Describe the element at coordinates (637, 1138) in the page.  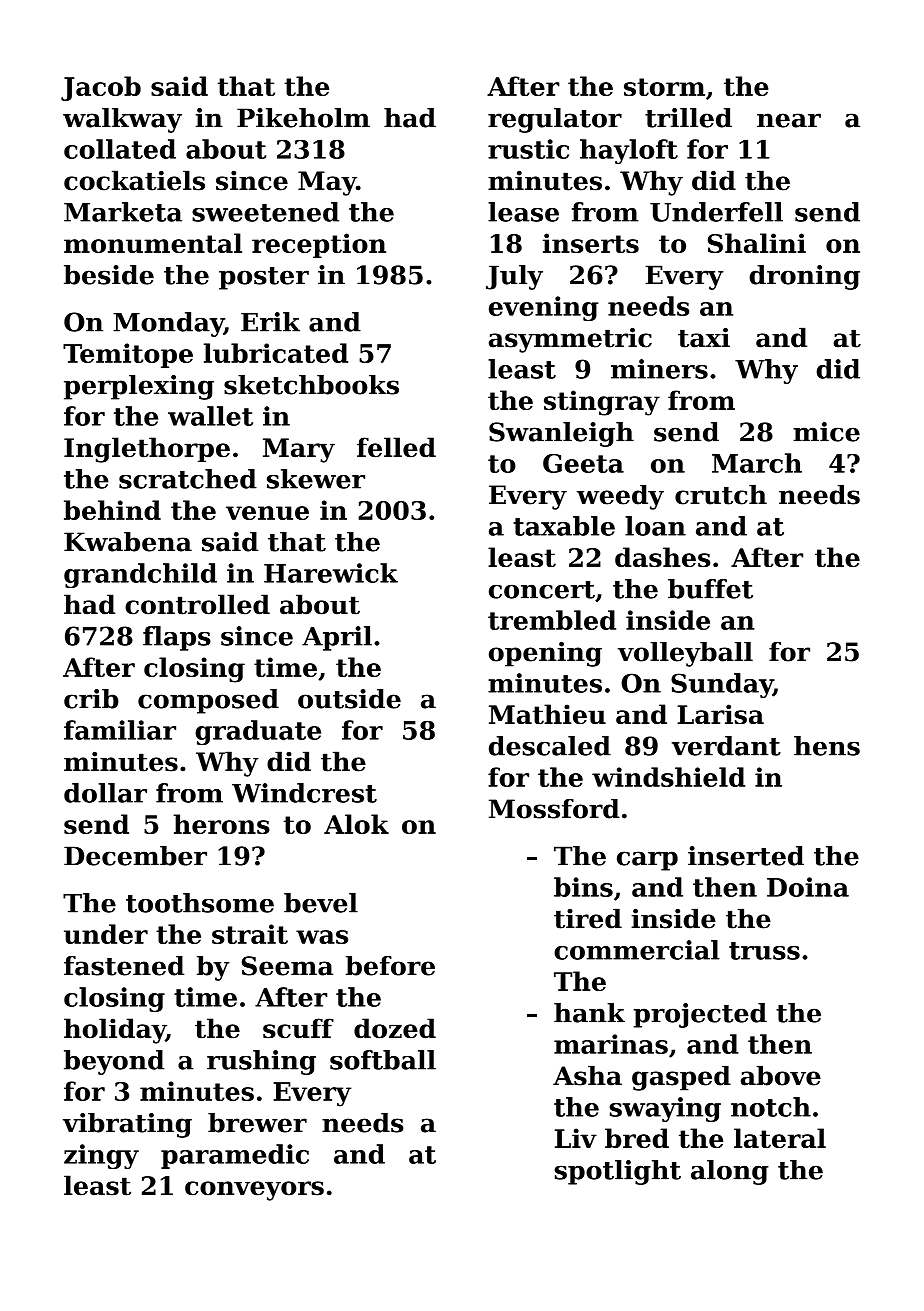
I see `bred` at that location.
